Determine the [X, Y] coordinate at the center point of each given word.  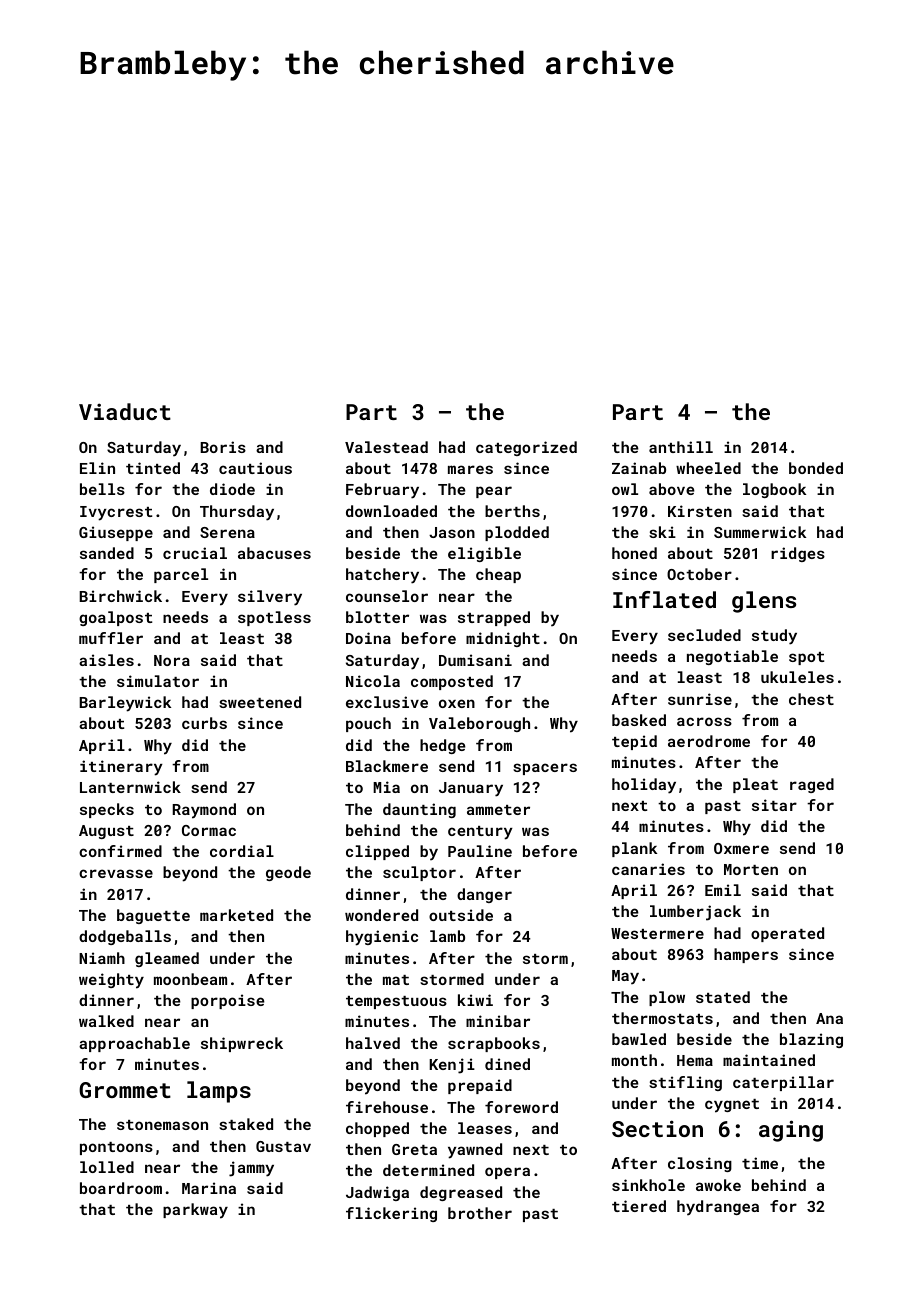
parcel [181, 575]
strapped [494, 618]
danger [484, 895]
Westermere [657, 933]
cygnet [732, 1106]
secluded [704, 635]
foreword [521, 1107]
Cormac [209, 830]
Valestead [386, 447]
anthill [681, 447]
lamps [219, 1092]
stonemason [162, 1125]
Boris [223, 447]
